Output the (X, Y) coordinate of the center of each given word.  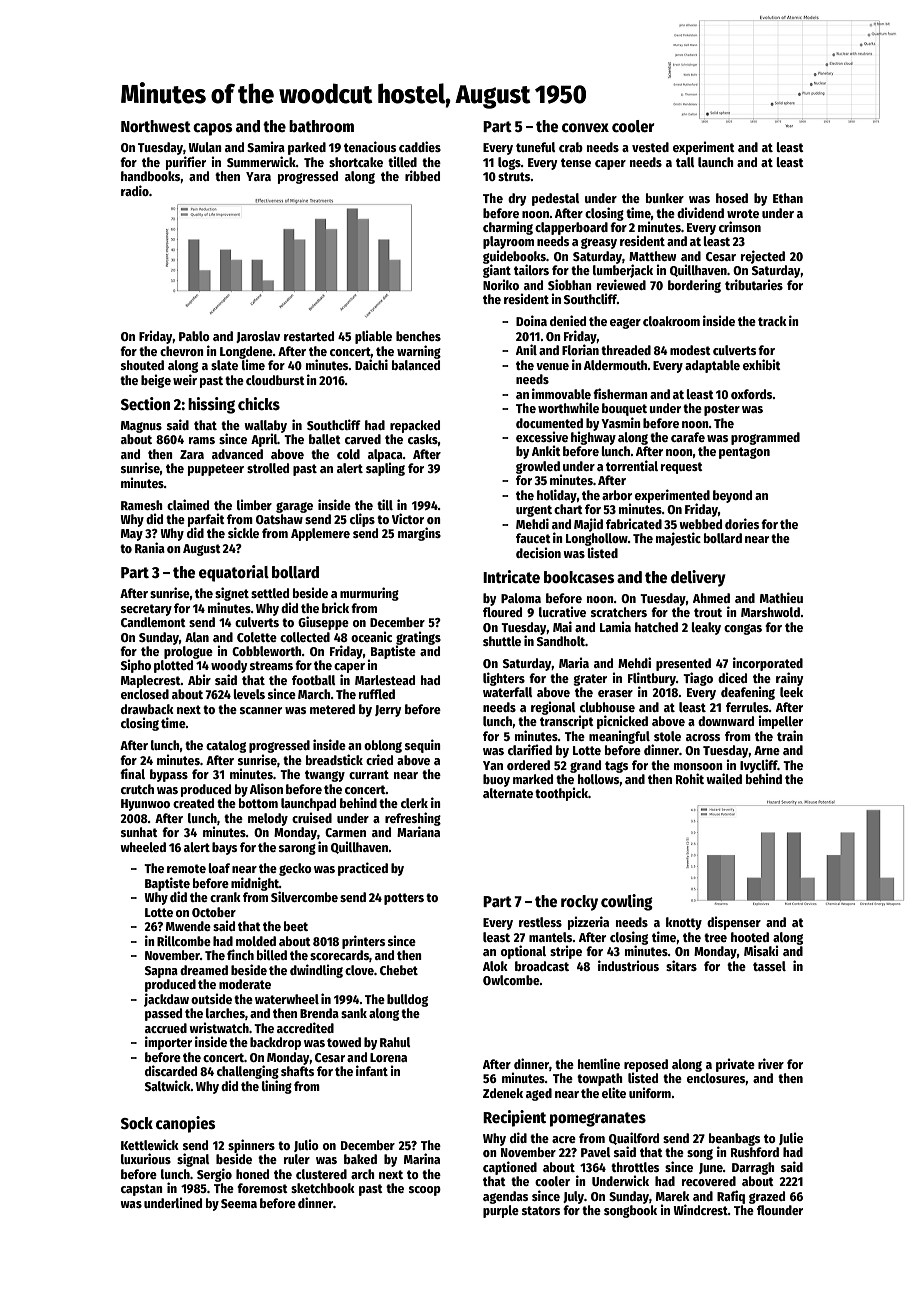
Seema (239, 1203)
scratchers (619, 612)
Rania (150, 547)
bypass (169, 775)
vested (650, 147)
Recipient (514, 1118)
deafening (748, 693)
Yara (258, 176)
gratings (418, 638)
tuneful (536, 147)
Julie (791, 1138)
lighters (504, 679)
